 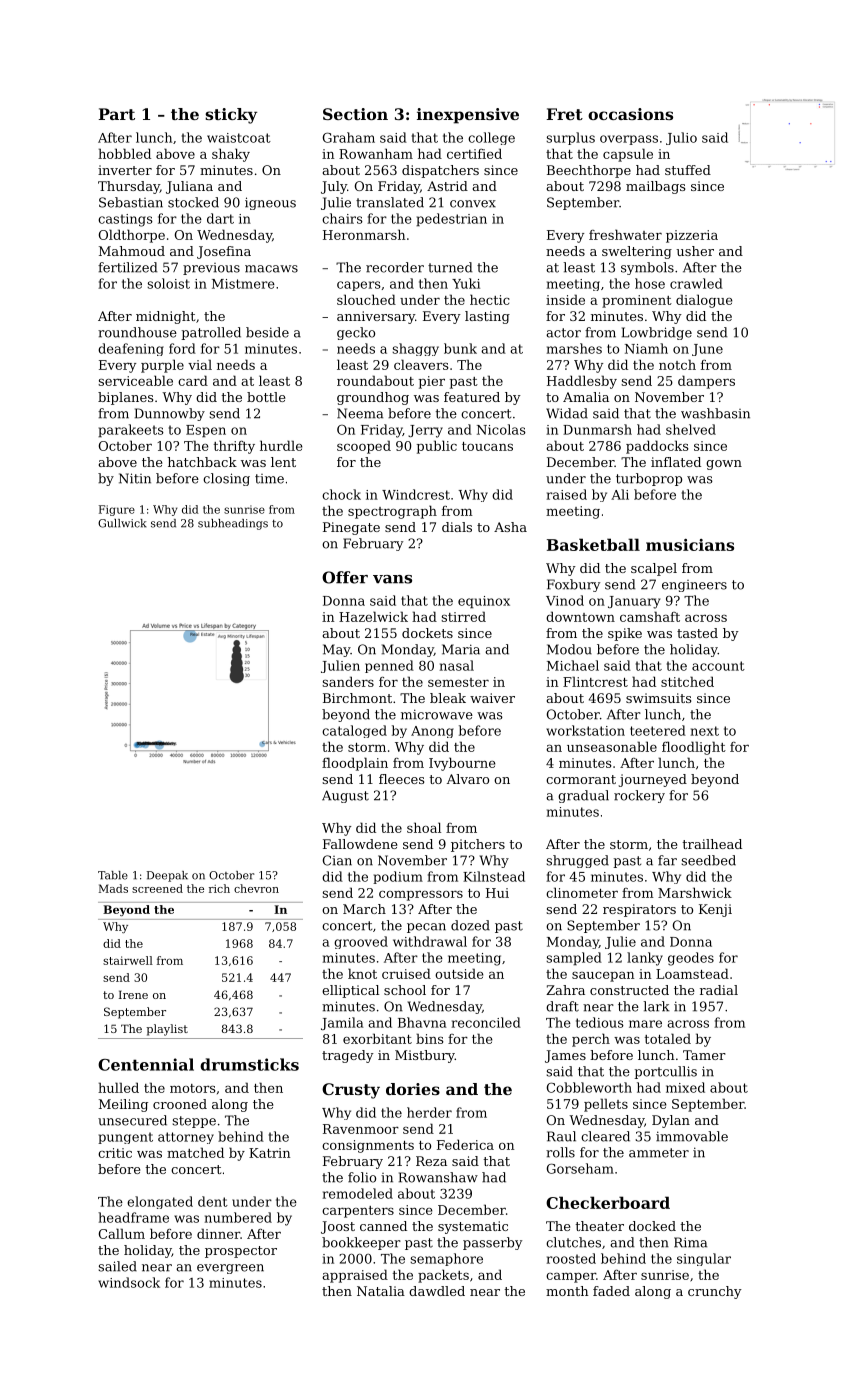 I want to click on gecko, so click(x=356, y=333).
